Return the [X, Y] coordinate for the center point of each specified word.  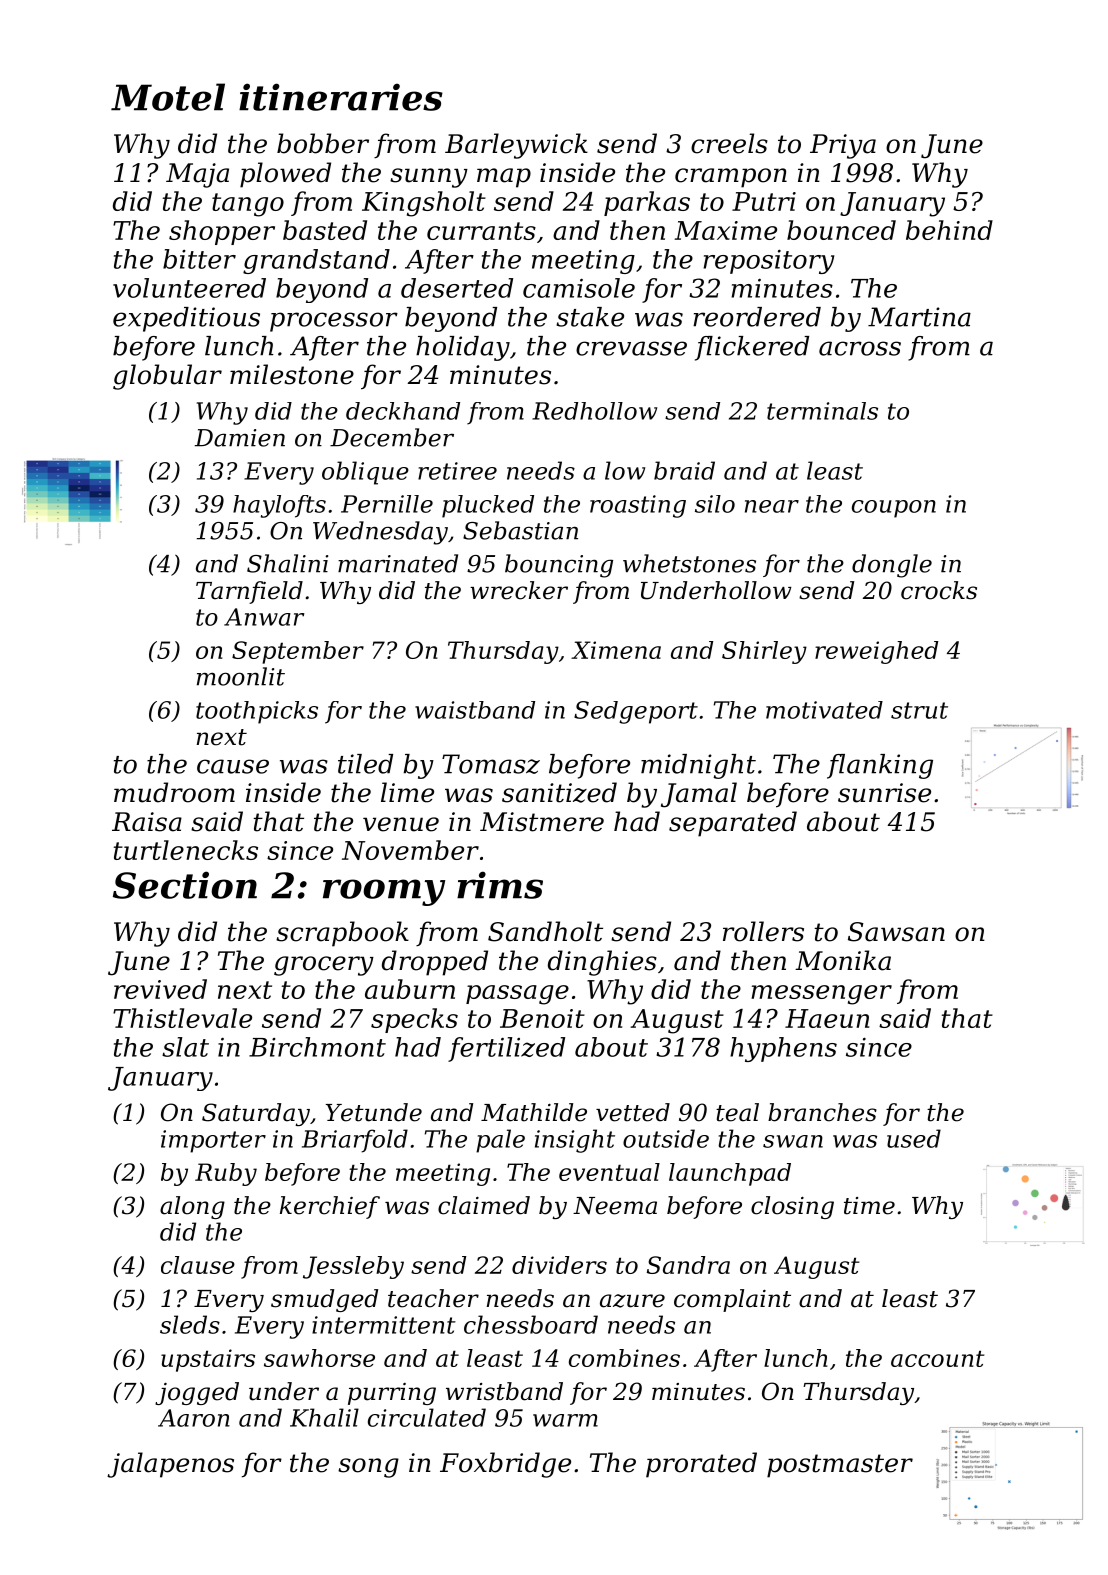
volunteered [189, 288]
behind [949, 230]
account [937, 1358]
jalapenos [170, 1465]
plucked [488, 506]
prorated [701, 1465]
